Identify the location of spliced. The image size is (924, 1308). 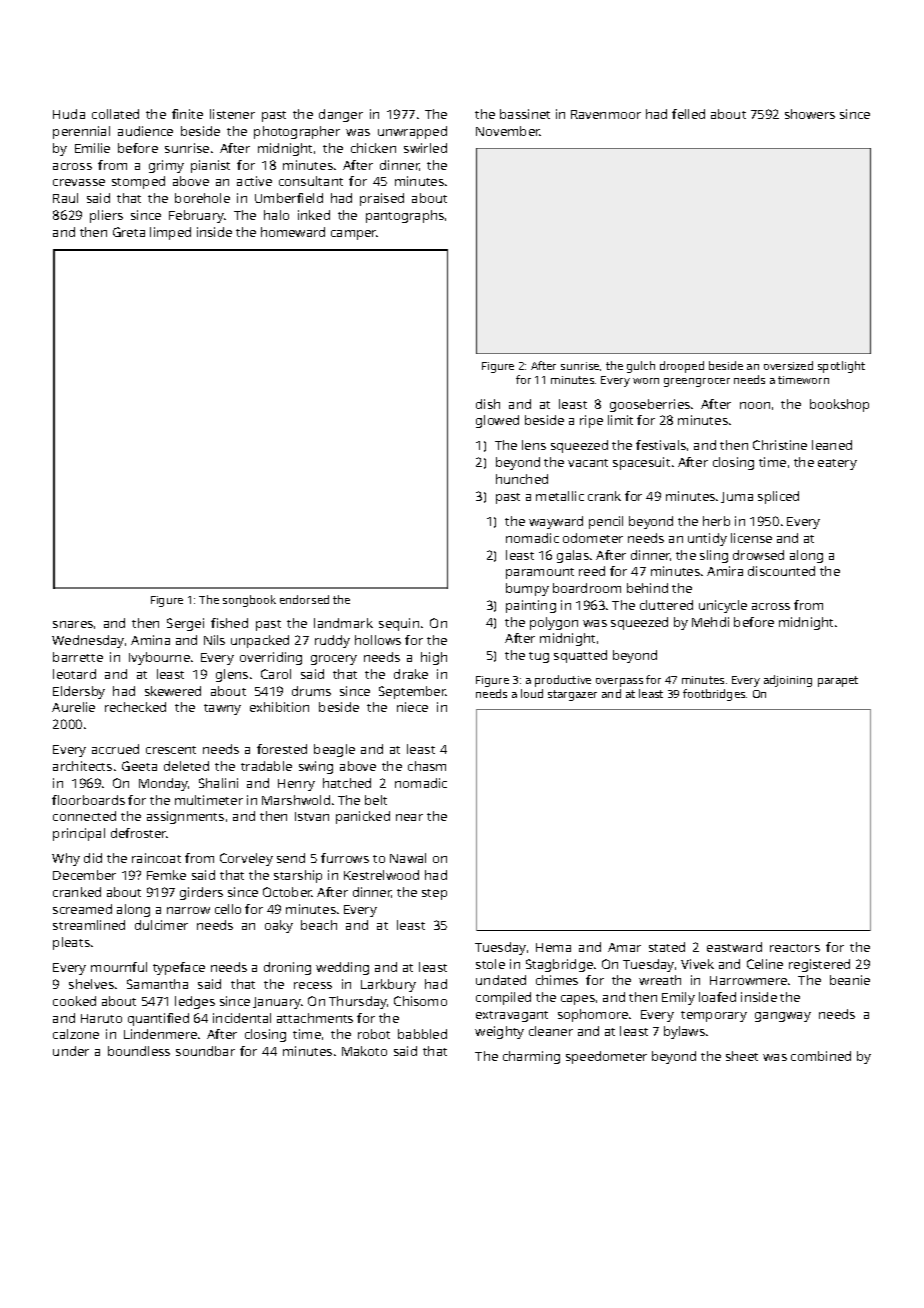
(778, 497).
